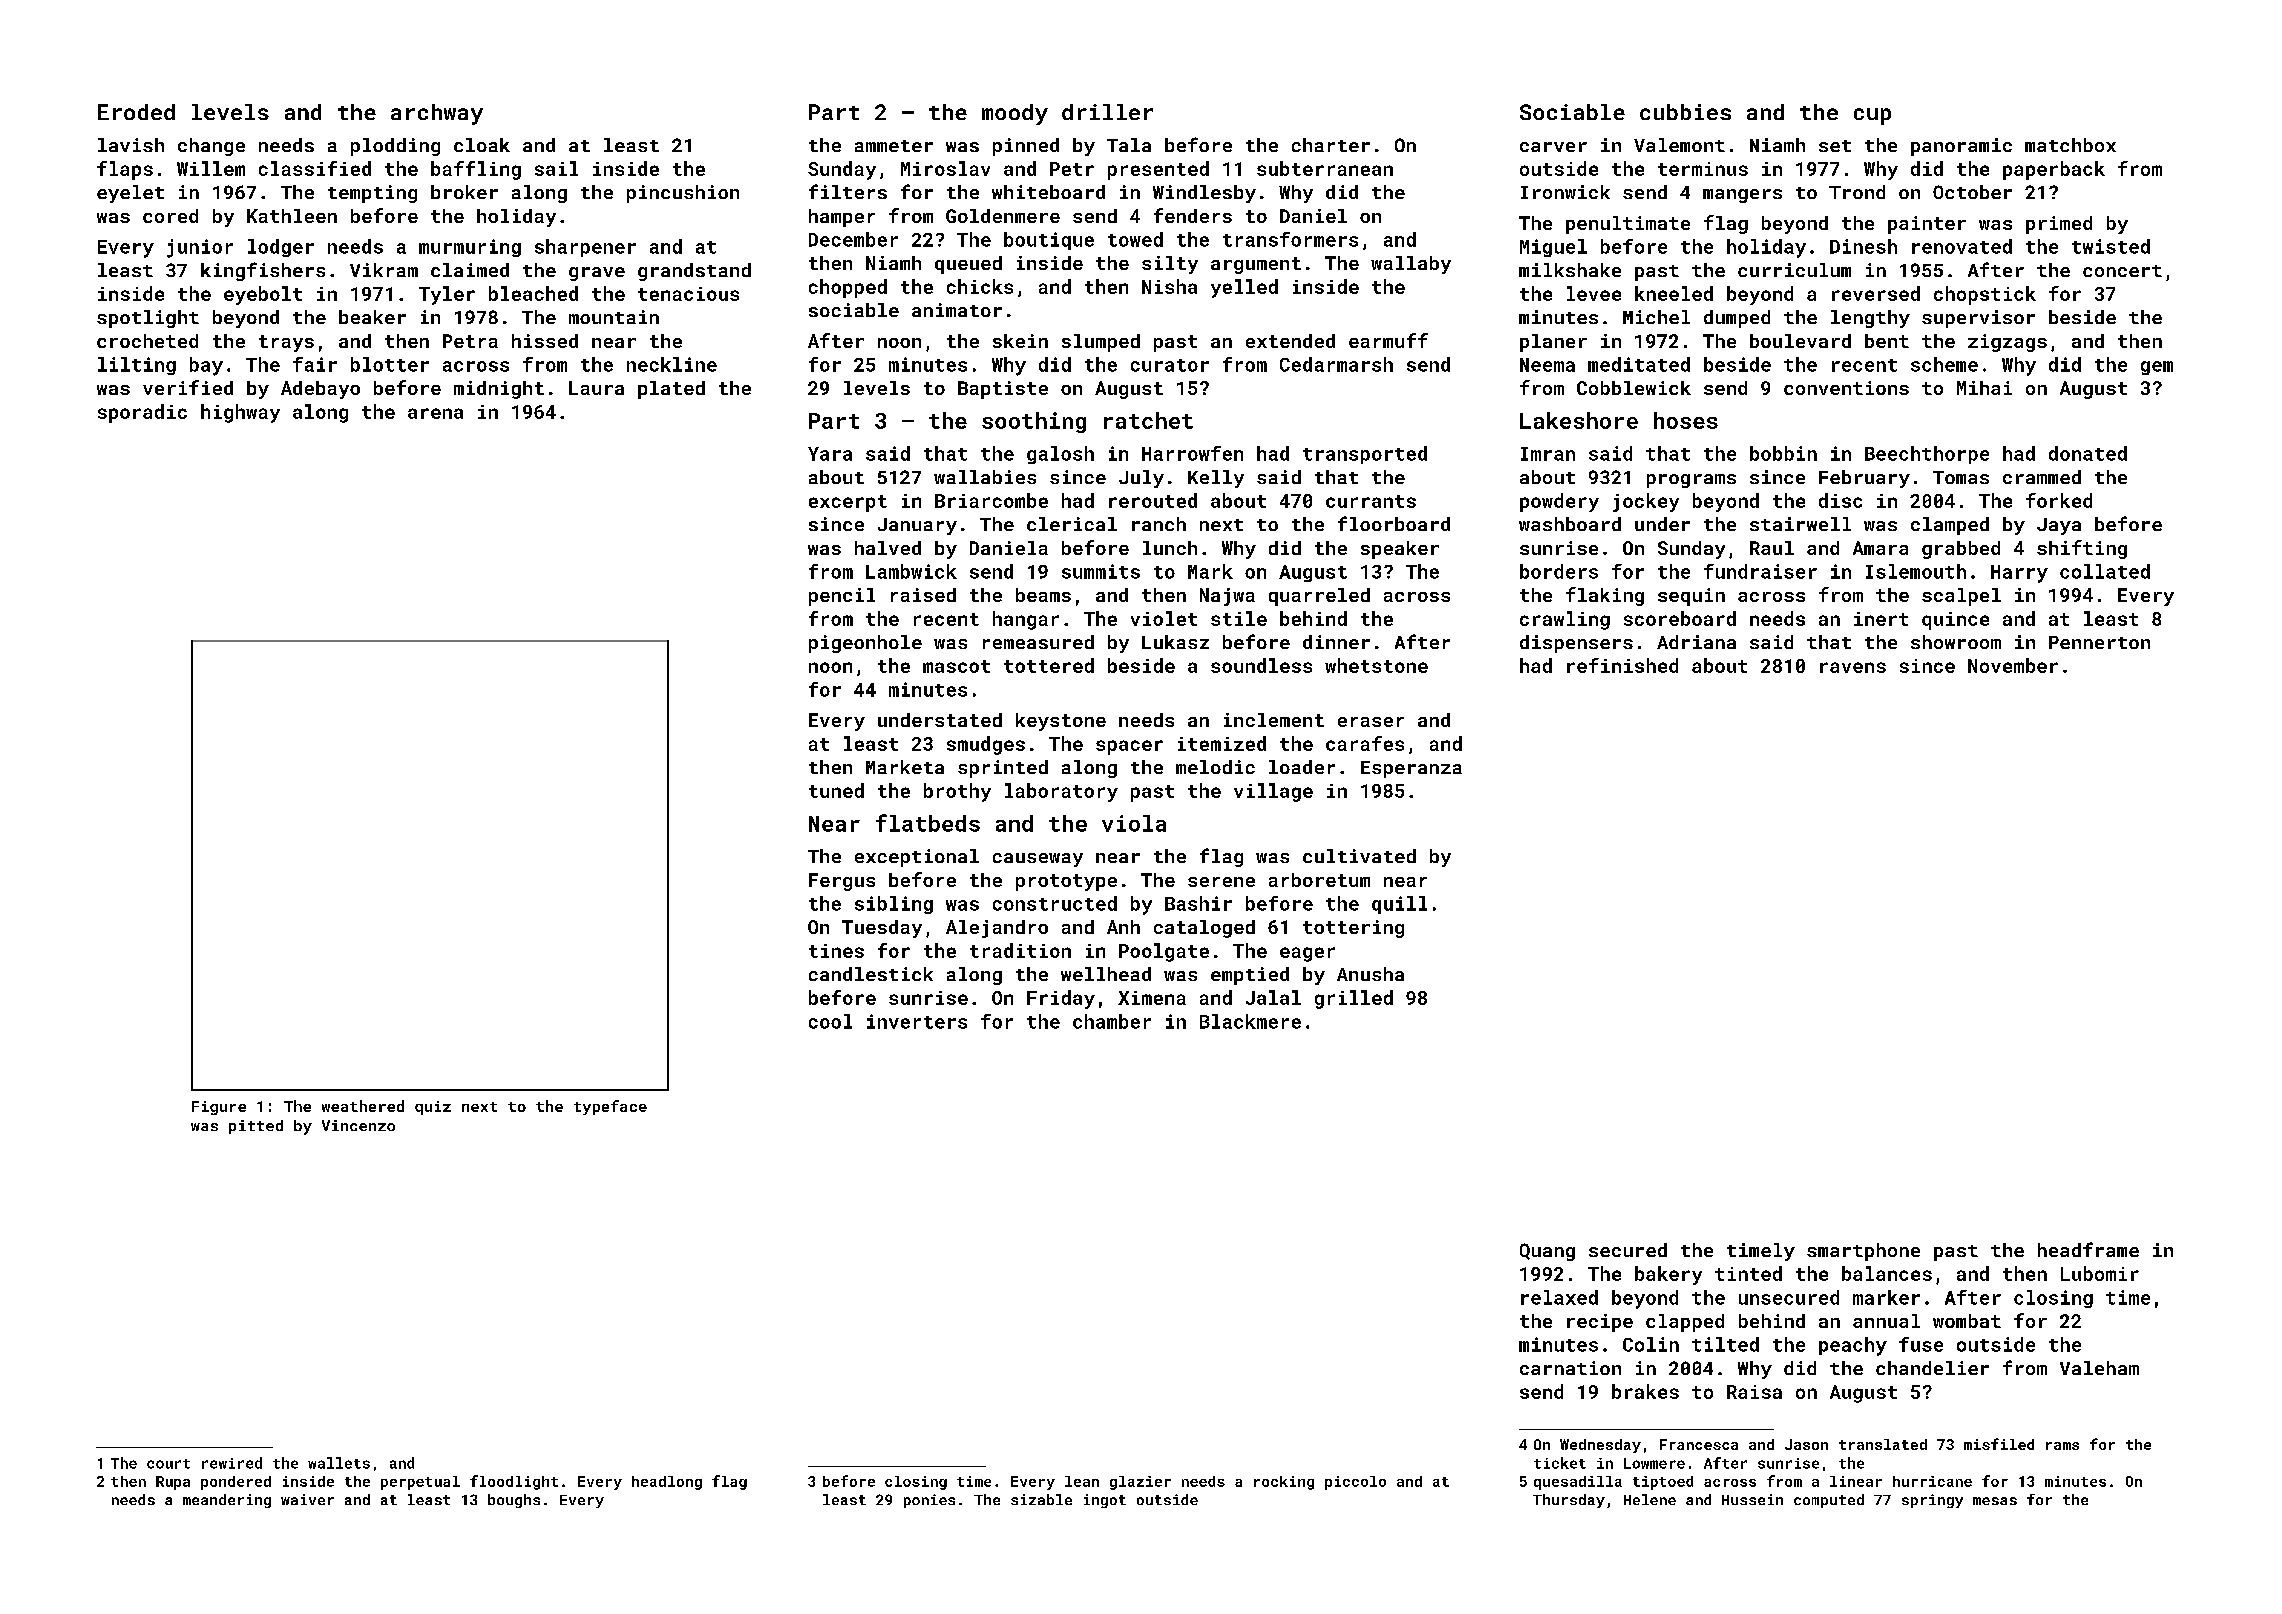 This screenshot has height=1614, width=2282. What do you see at coordinates (2070, 145) in the screenshot?
I see `matchbox` at bounding box center [2070, 145].
